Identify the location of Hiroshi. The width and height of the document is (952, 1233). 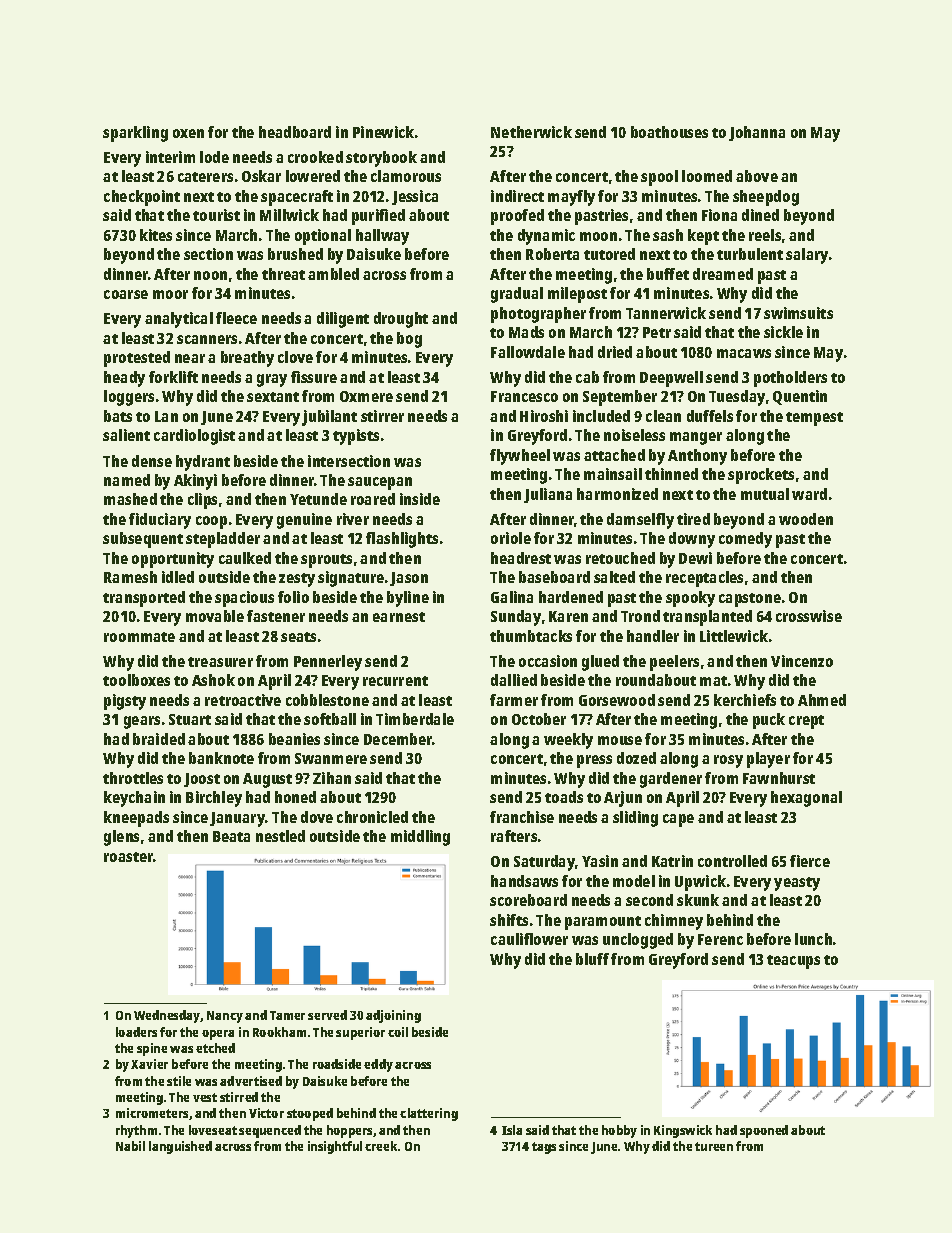
(544, 416).
